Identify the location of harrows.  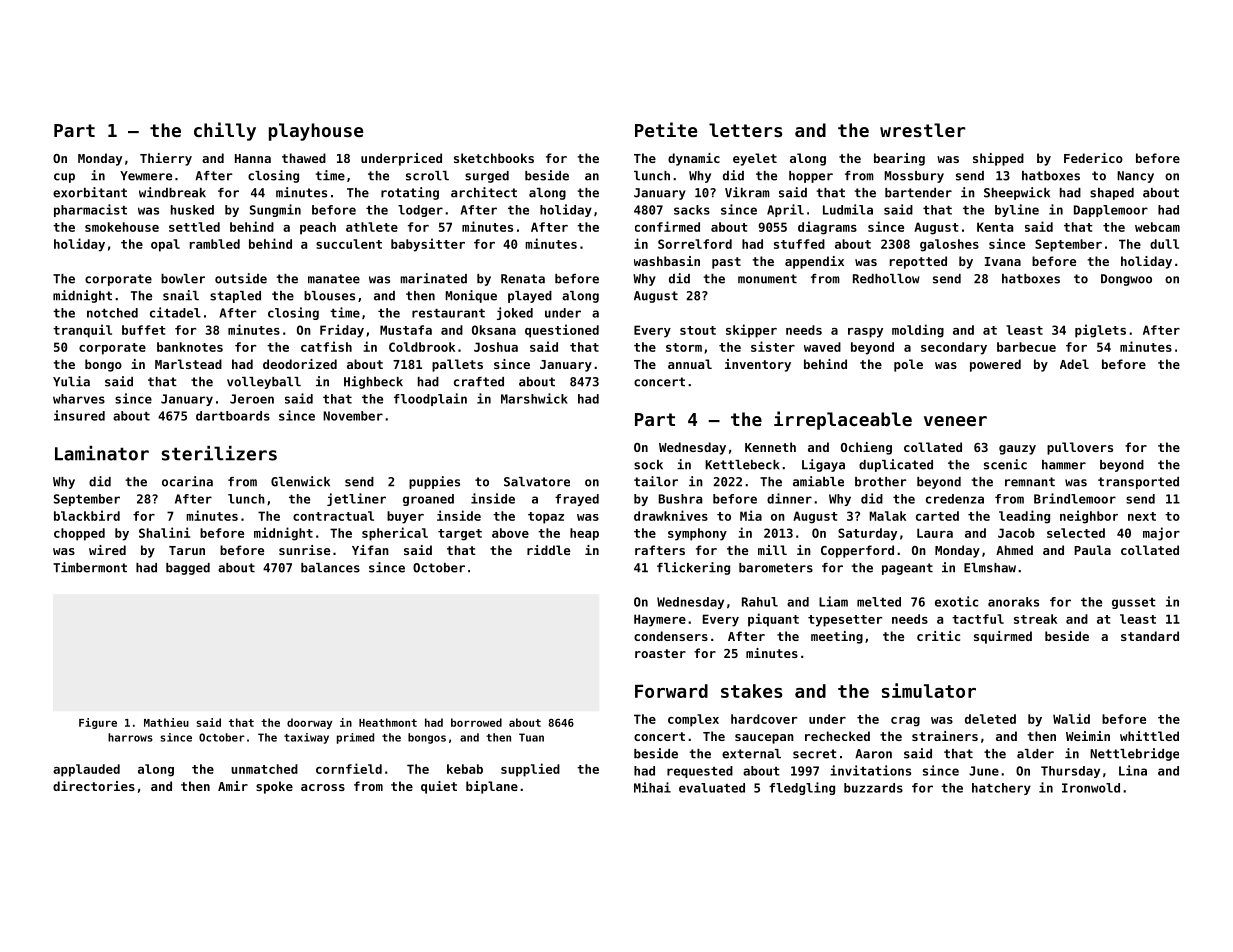
(130, 737).
